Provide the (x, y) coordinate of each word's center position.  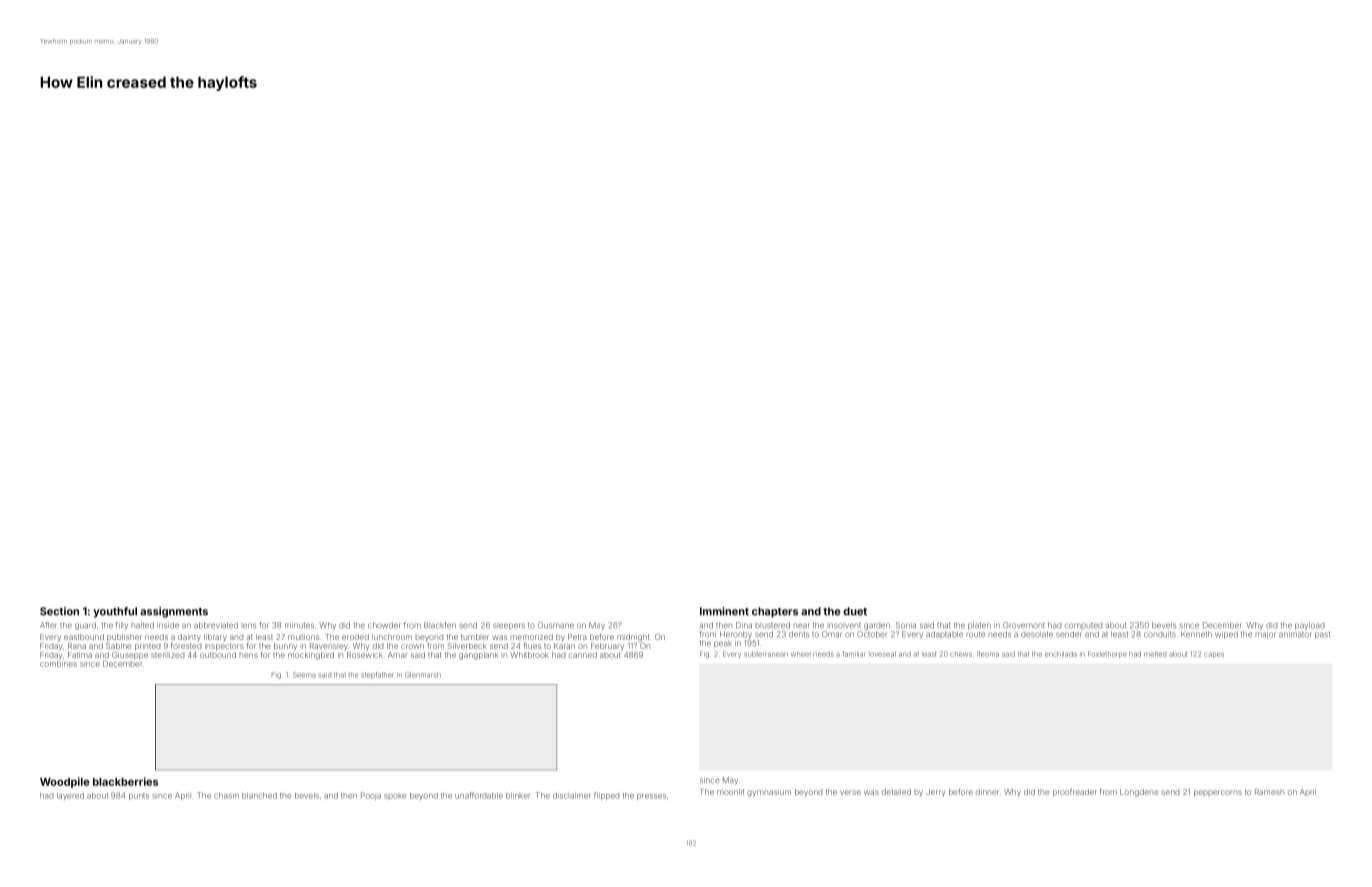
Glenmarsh (423, 675)
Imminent (724, 611)
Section (59, 611)
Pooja (371, 796)
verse (850, 792)
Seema (304, 675)
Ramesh (1269, 792)
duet (855, 611)
